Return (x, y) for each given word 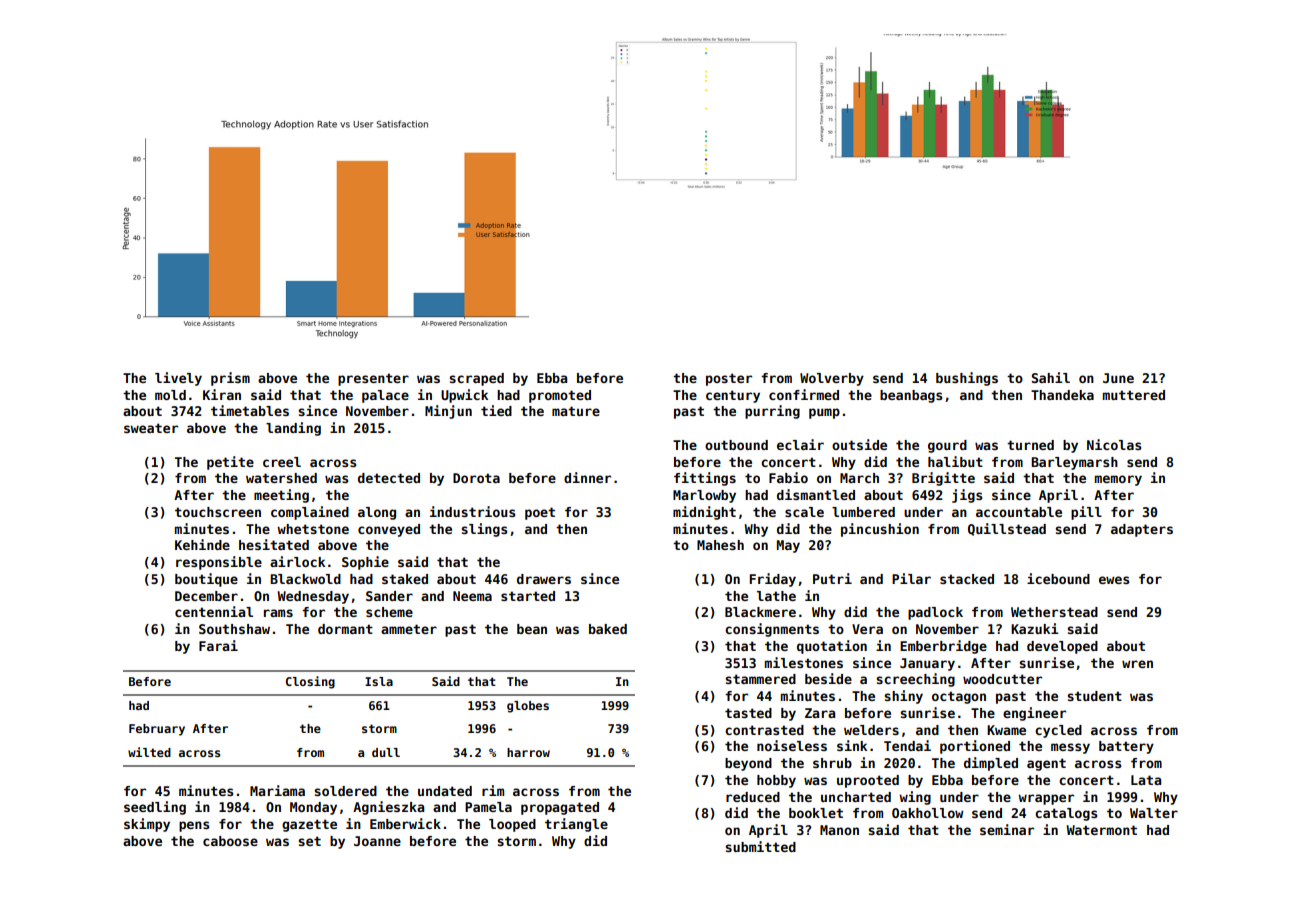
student (1094, 696)
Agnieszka (388, 808)
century (733, 396)
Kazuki (1035, 628)
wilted (149, 752)
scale (804, 512)
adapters (1142, 530)
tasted (748, 713)
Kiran (222, 394)
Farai (218, 645)
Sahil (1051, 377)
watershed (281, 478)
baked (608, 629)
